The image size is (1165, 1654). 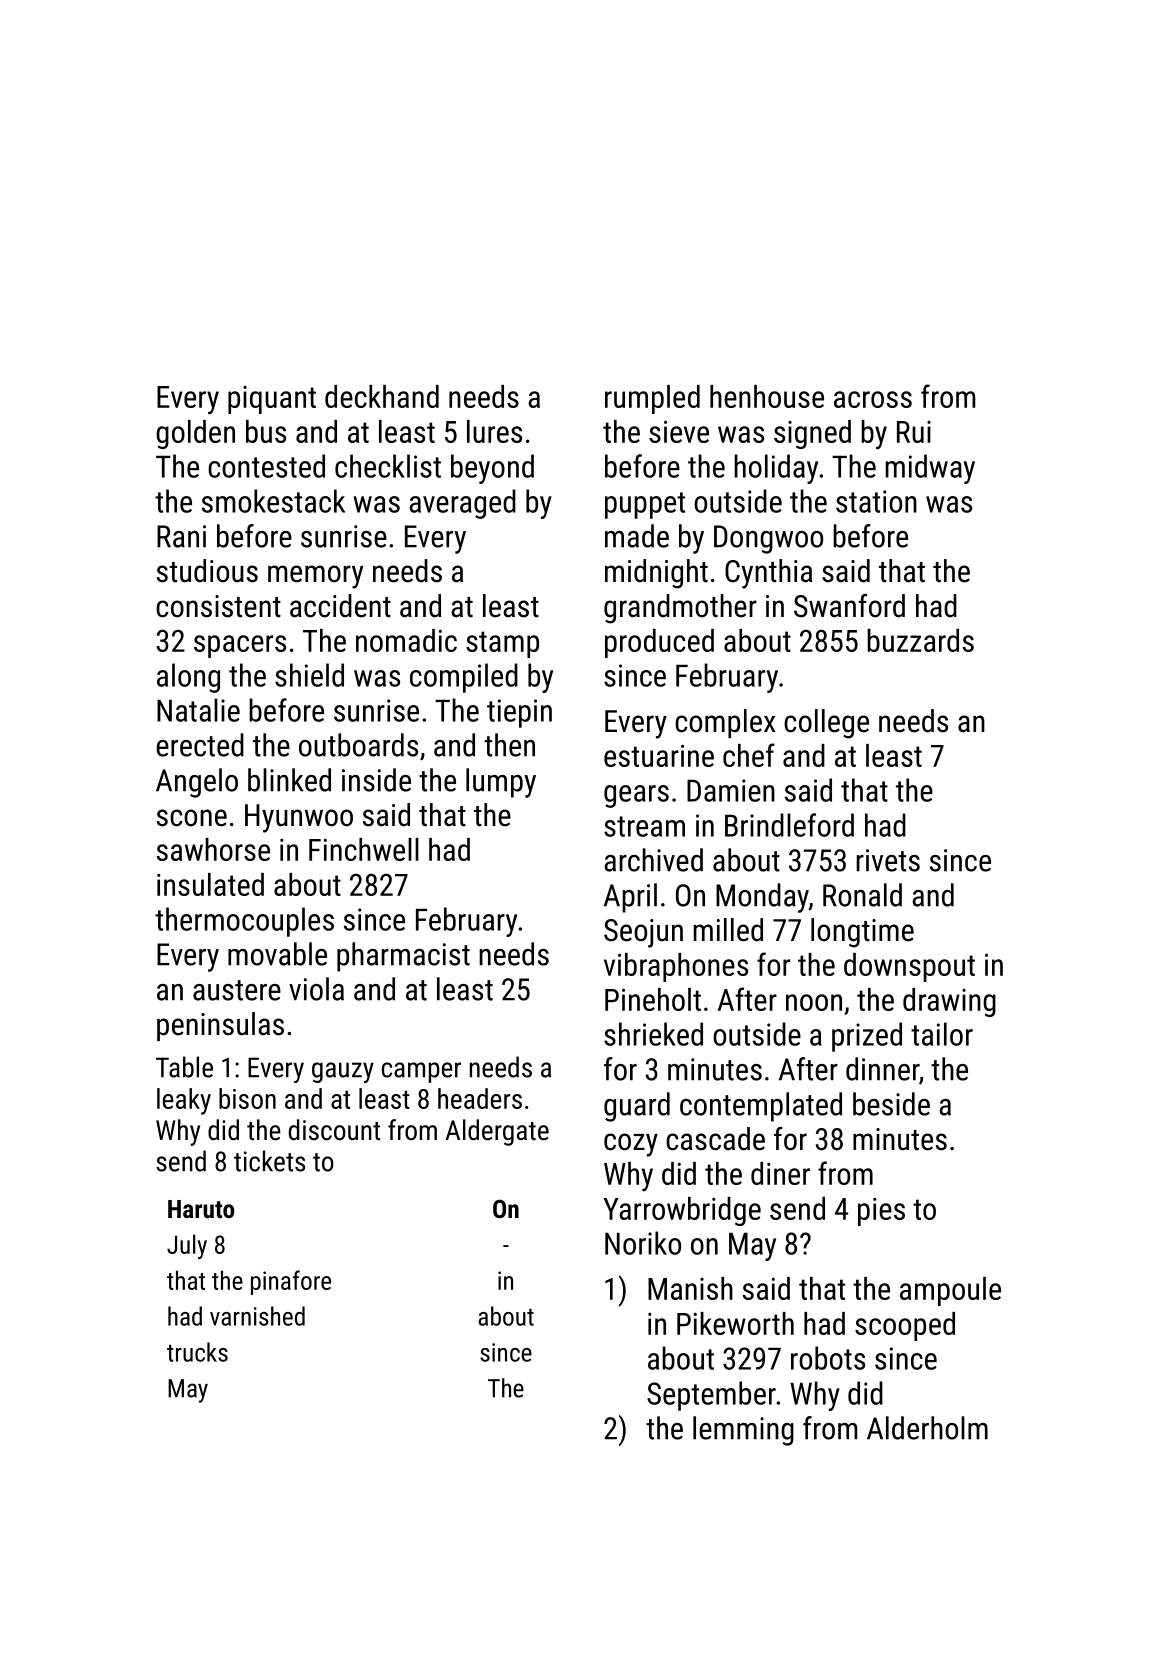 What do you see at coordinates (826, 724) in the image?
I see `college` at bounding box center [826, 724].
